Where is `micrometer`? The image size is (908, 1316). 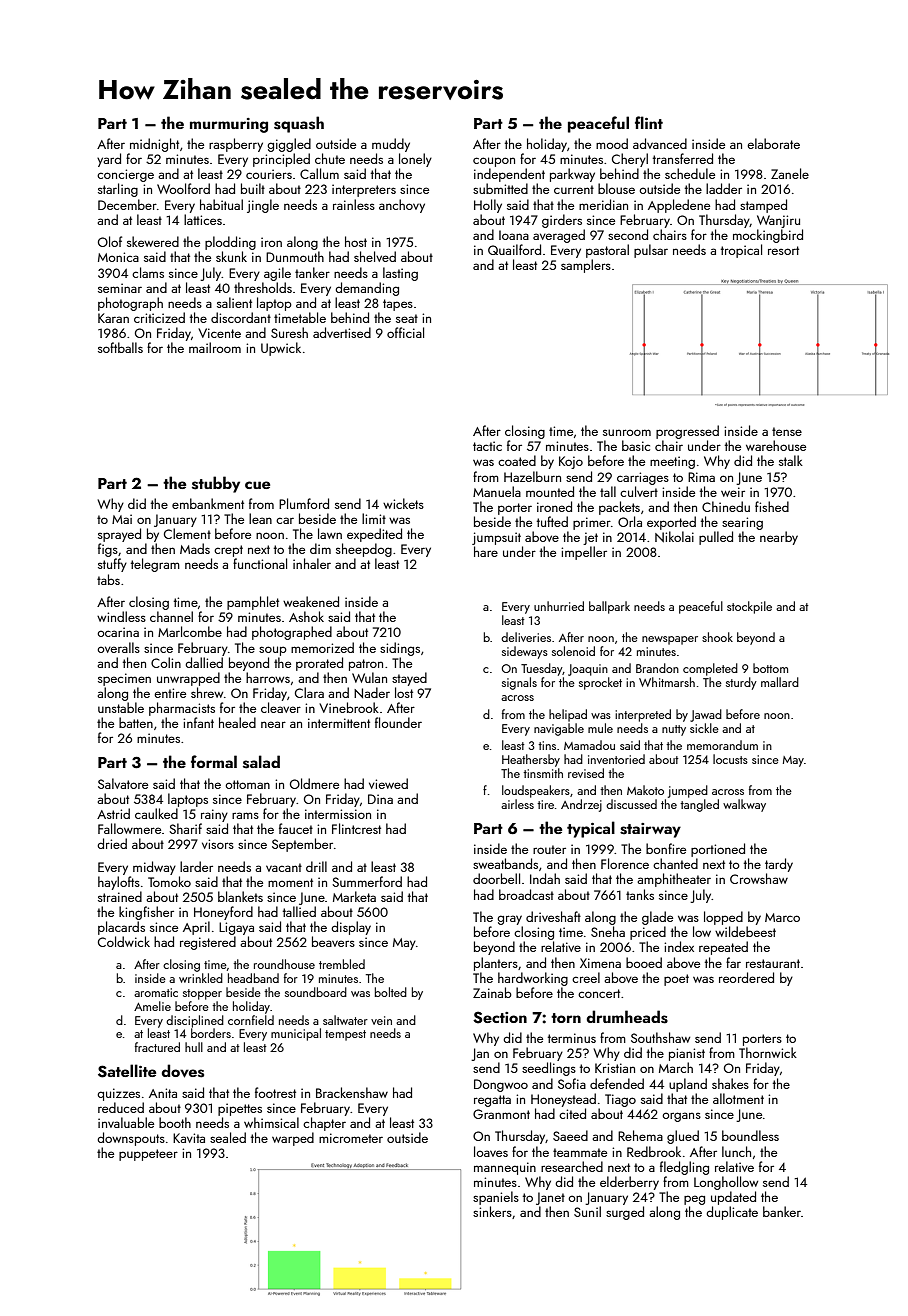
micrometer is located at coordinates (351, 1138).
